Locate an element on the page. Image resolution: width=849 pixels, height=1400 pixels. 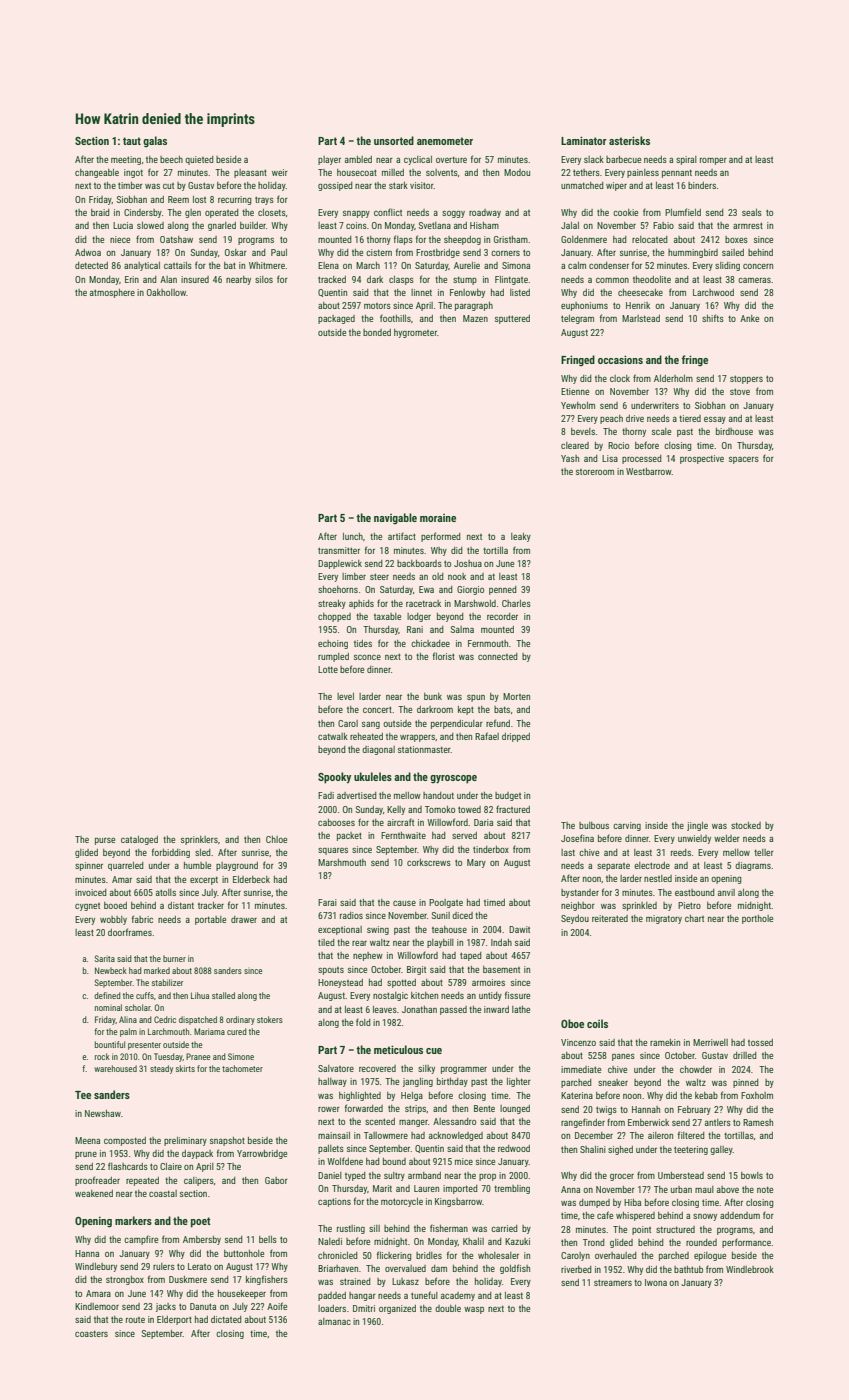
Sarita is located at coordinates (104, 958).
